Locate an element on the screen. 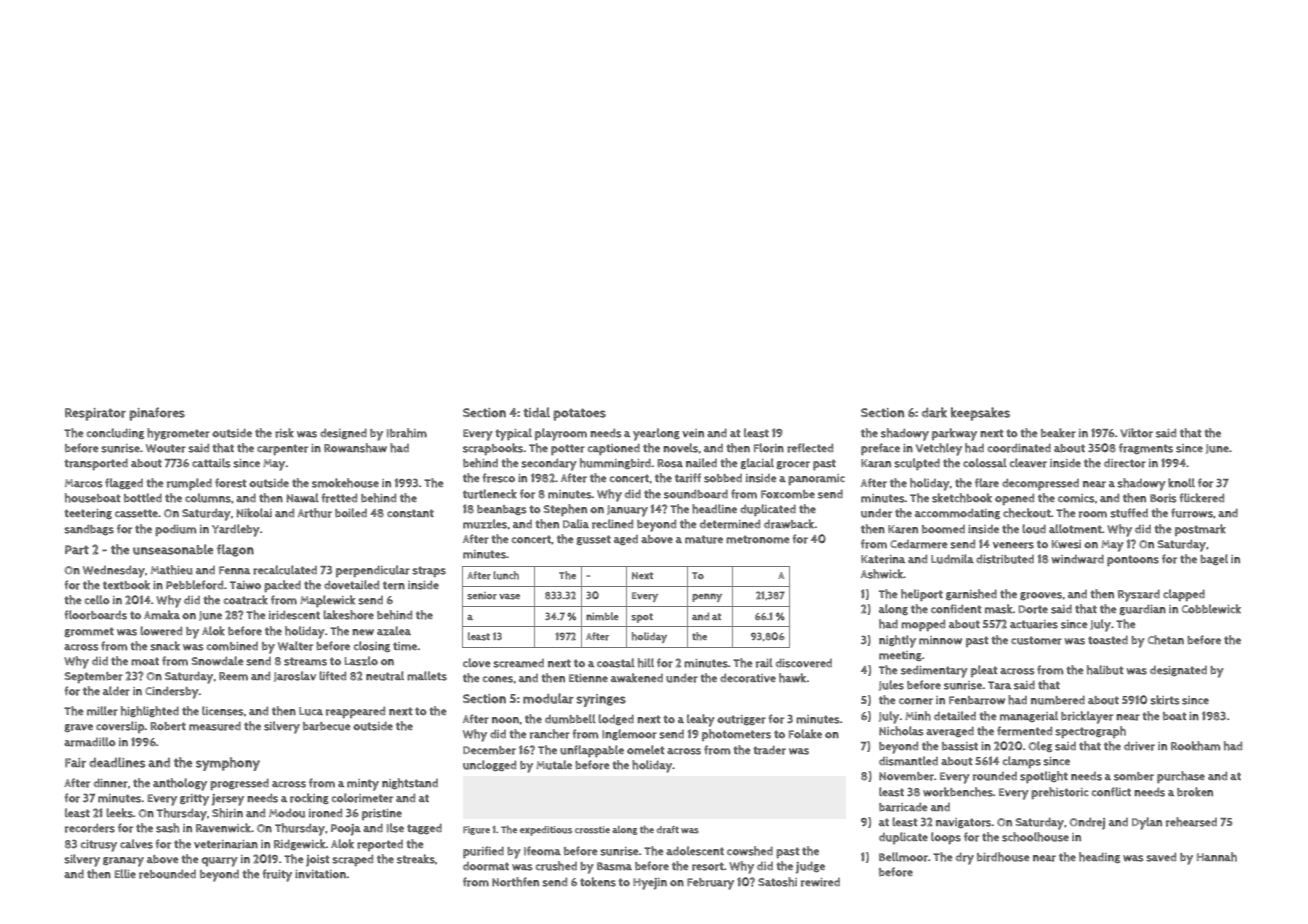  Wednesday is located at coordinates (114, 571).
